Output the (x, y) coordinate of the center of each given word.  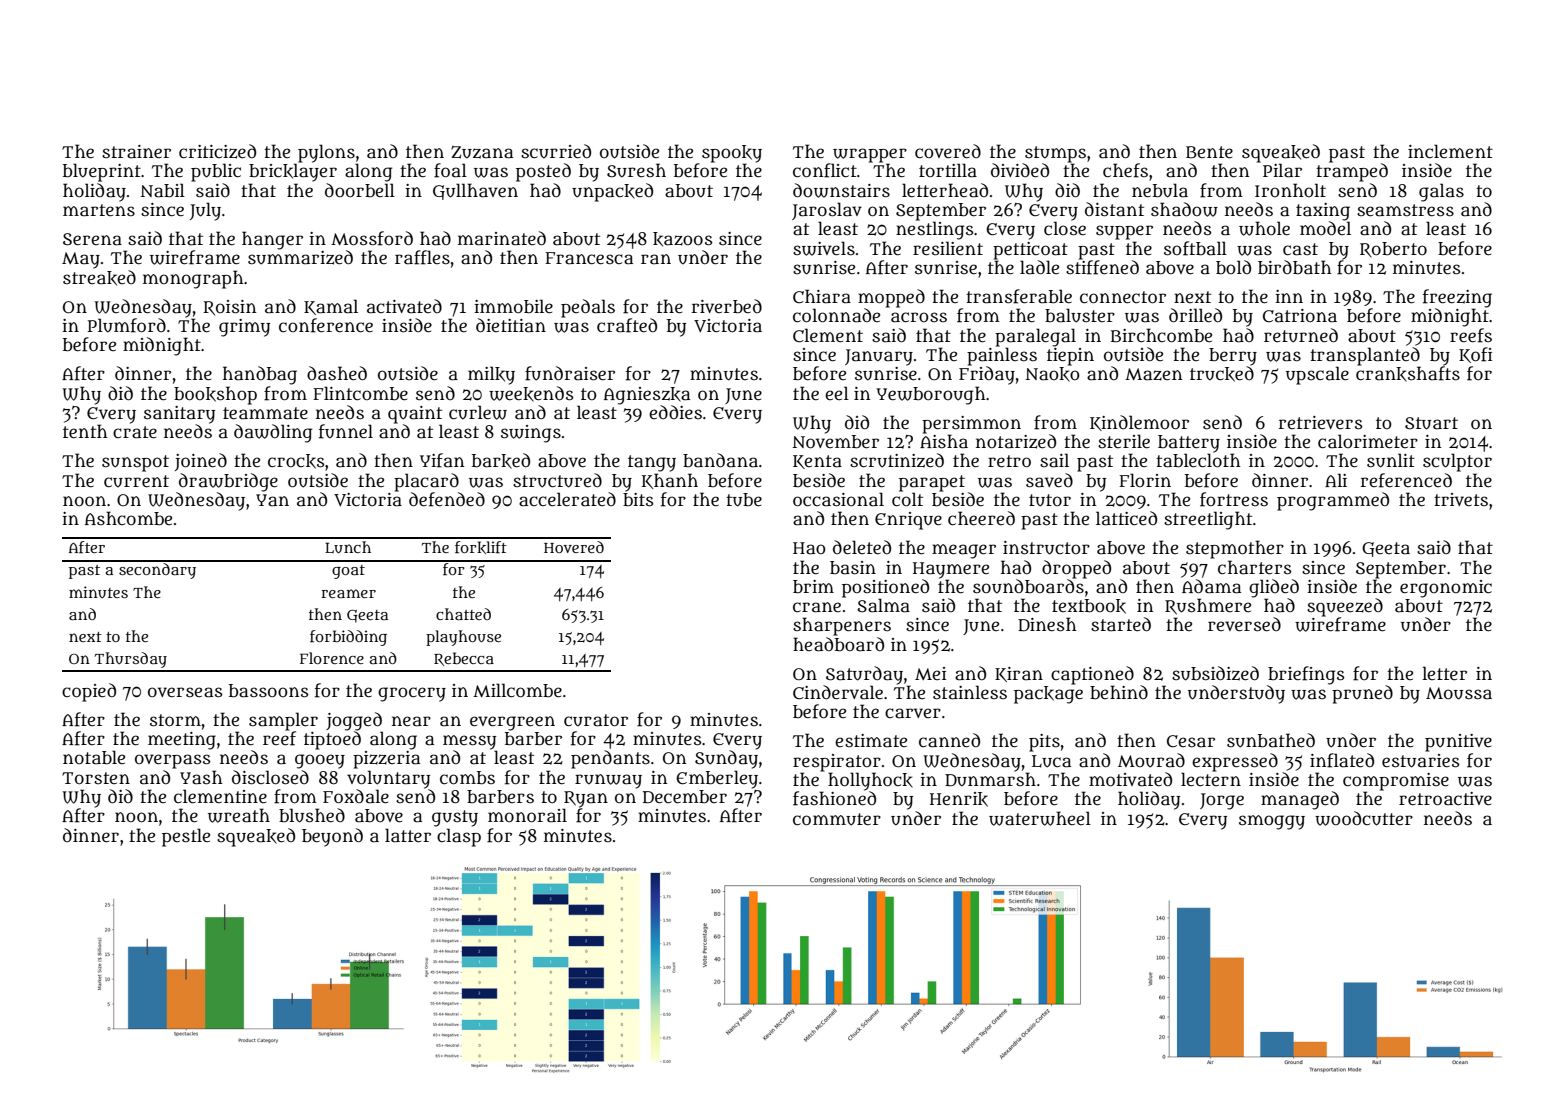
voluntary (388, 779)
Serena (92, 239)
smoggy (1272, 822)
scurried (556, 151)
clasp (459, 837)
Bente (1209, 152)
